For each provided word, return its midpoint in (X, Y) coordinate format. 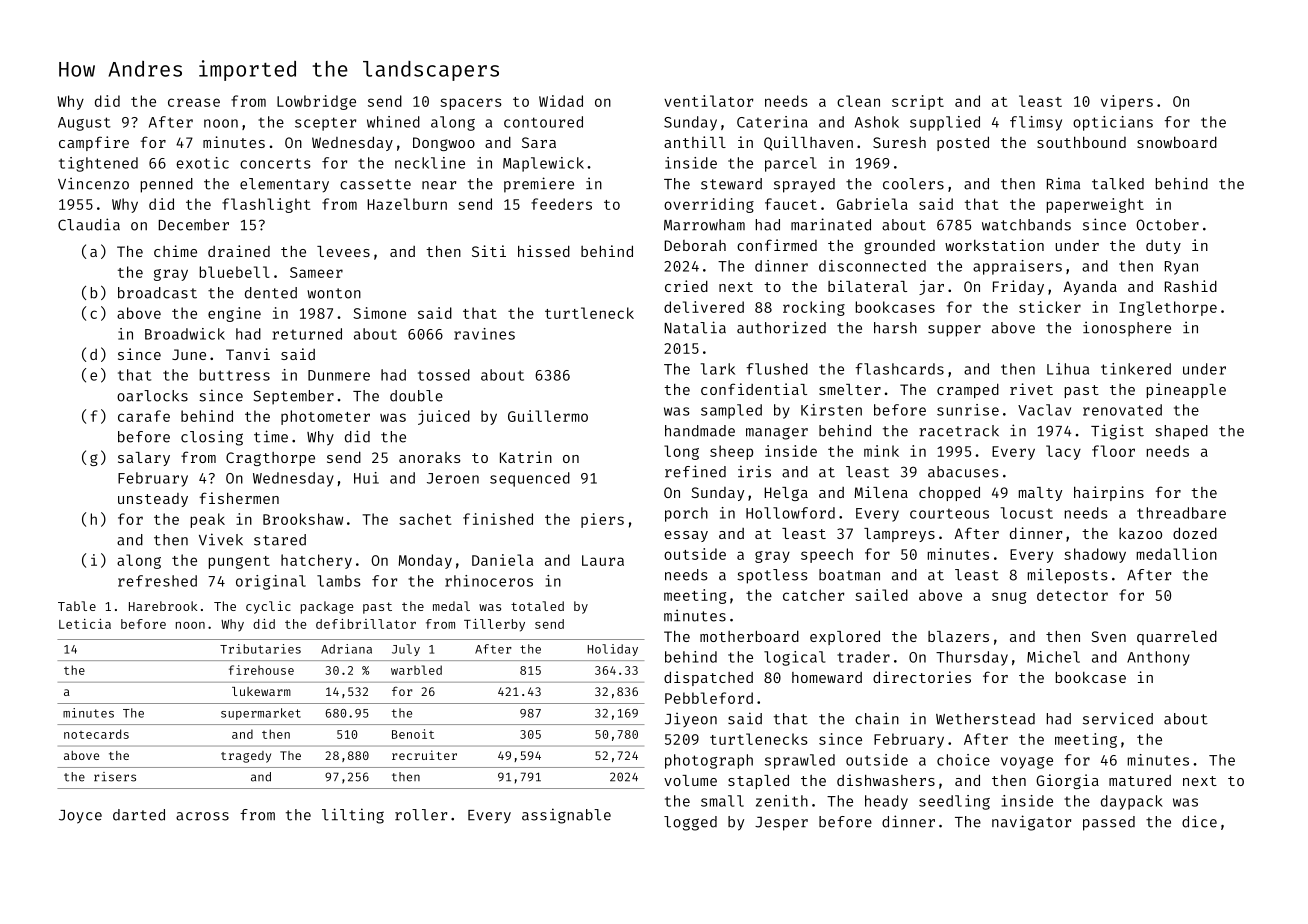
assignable (566, 816)
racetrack (959, 431)
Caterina (772, 122)
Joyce (80, 817)
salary (144, 459)
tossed (444, 375)
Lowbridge (316, 102)
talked (1118, 184)
